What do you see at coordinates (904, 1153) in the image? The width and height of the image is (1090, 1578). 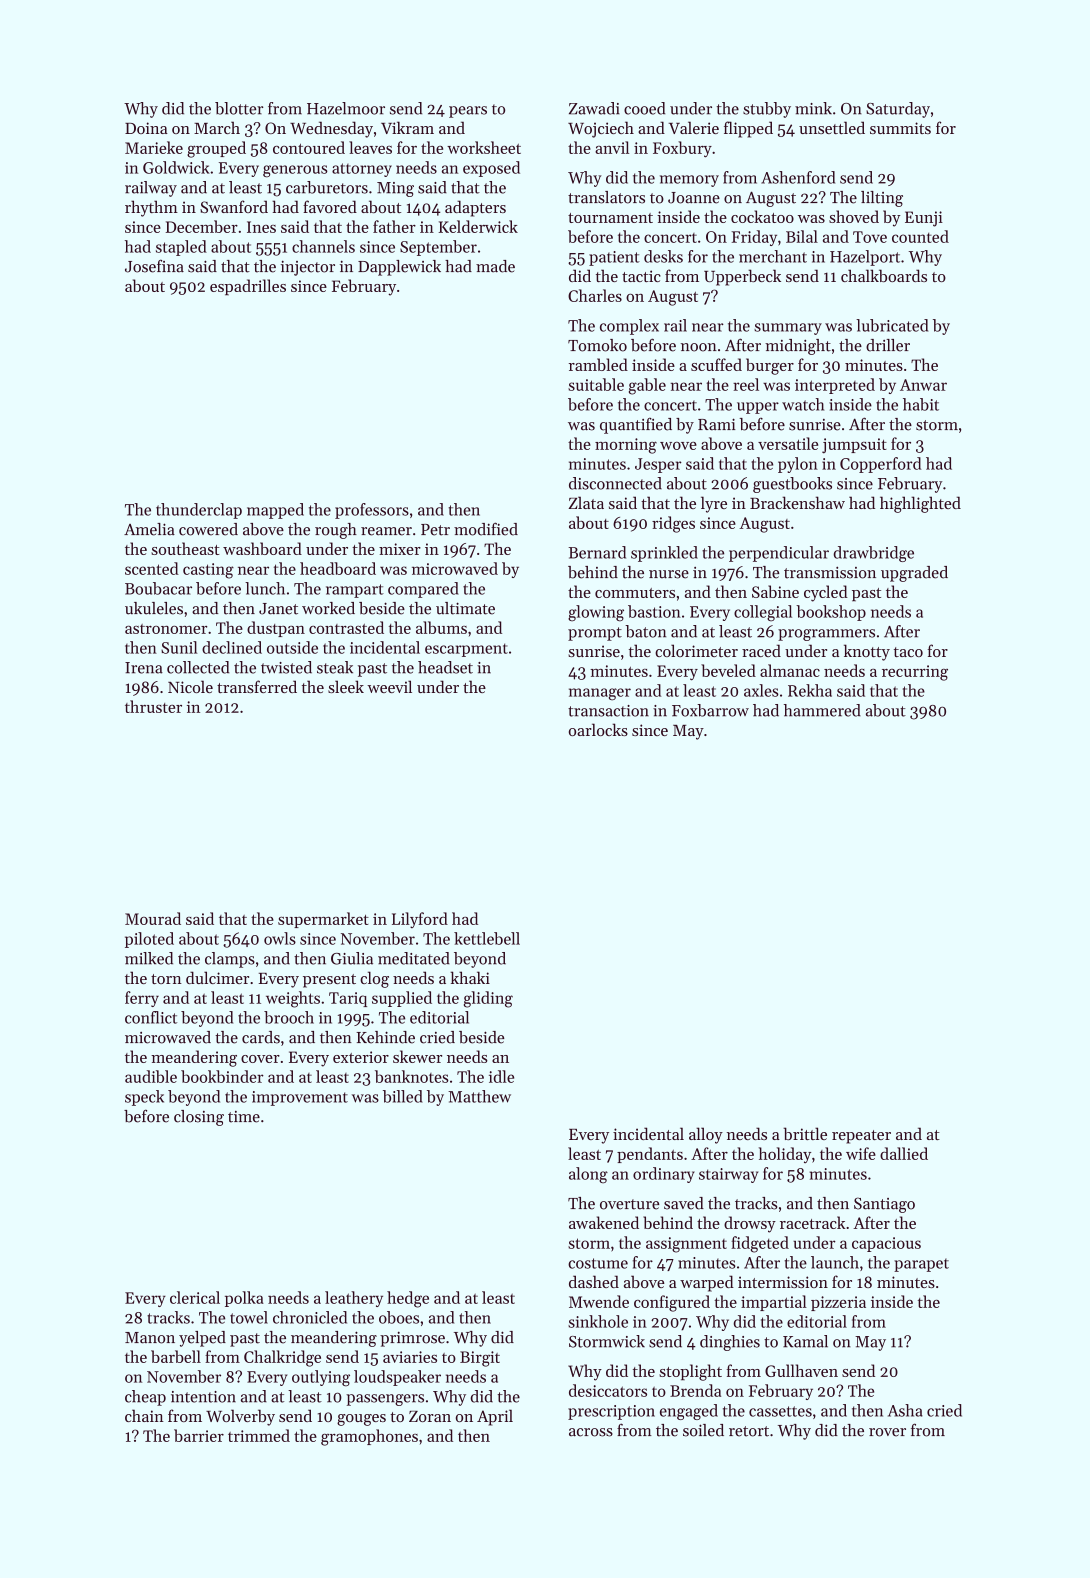 I see `dallied` at bounding box center [904, 1153].
